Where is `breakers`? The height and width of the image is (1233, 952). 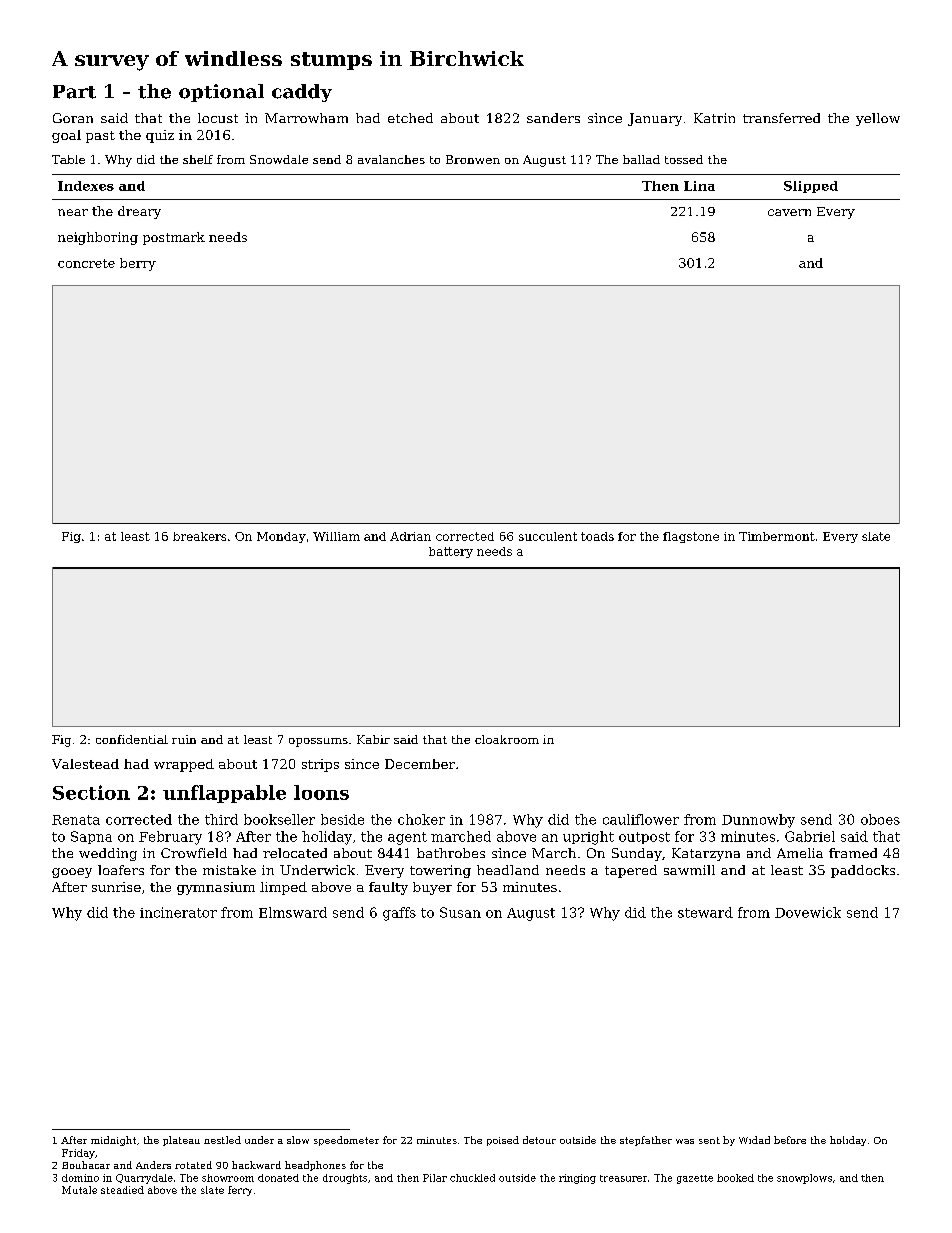
breakers is located at coordinates (199, 536).
